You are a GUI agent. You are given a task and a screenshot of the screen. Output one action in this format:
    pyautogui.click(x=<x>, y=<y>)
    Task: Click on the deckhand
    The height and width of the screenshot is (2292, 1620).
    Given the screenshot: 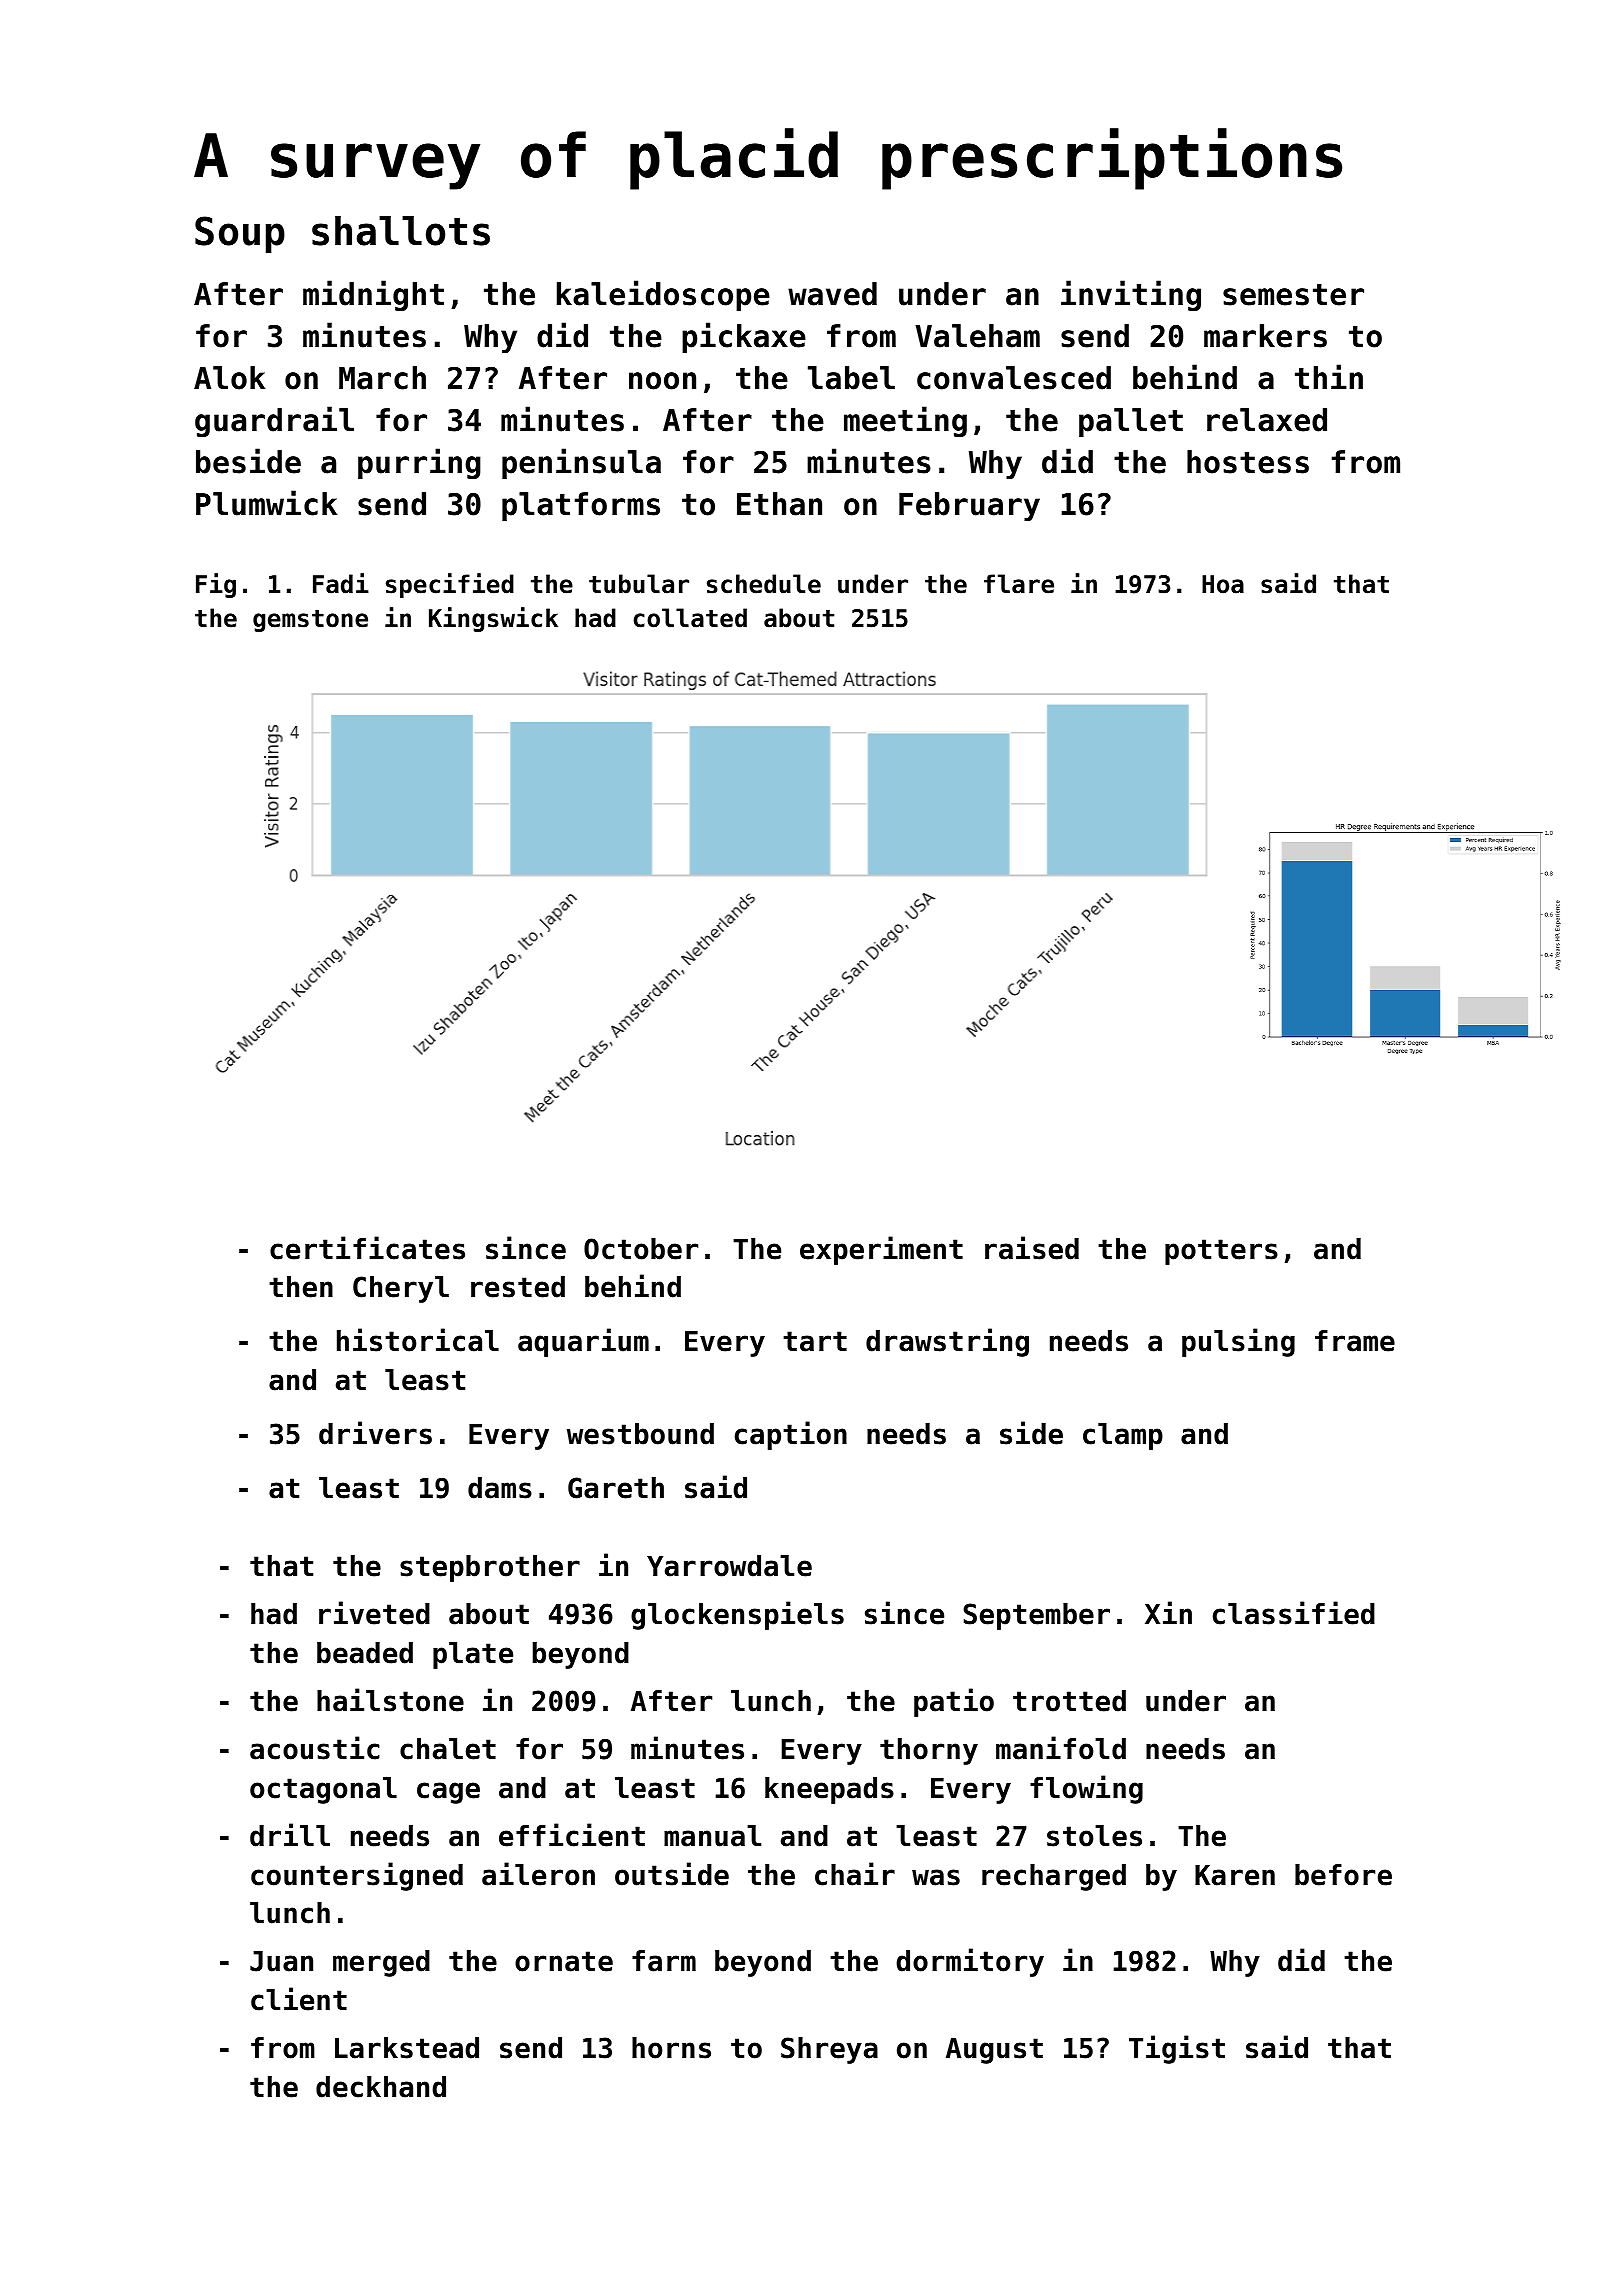 What is the action you would take?
    pyautogui.click(x=381, y=2087)
